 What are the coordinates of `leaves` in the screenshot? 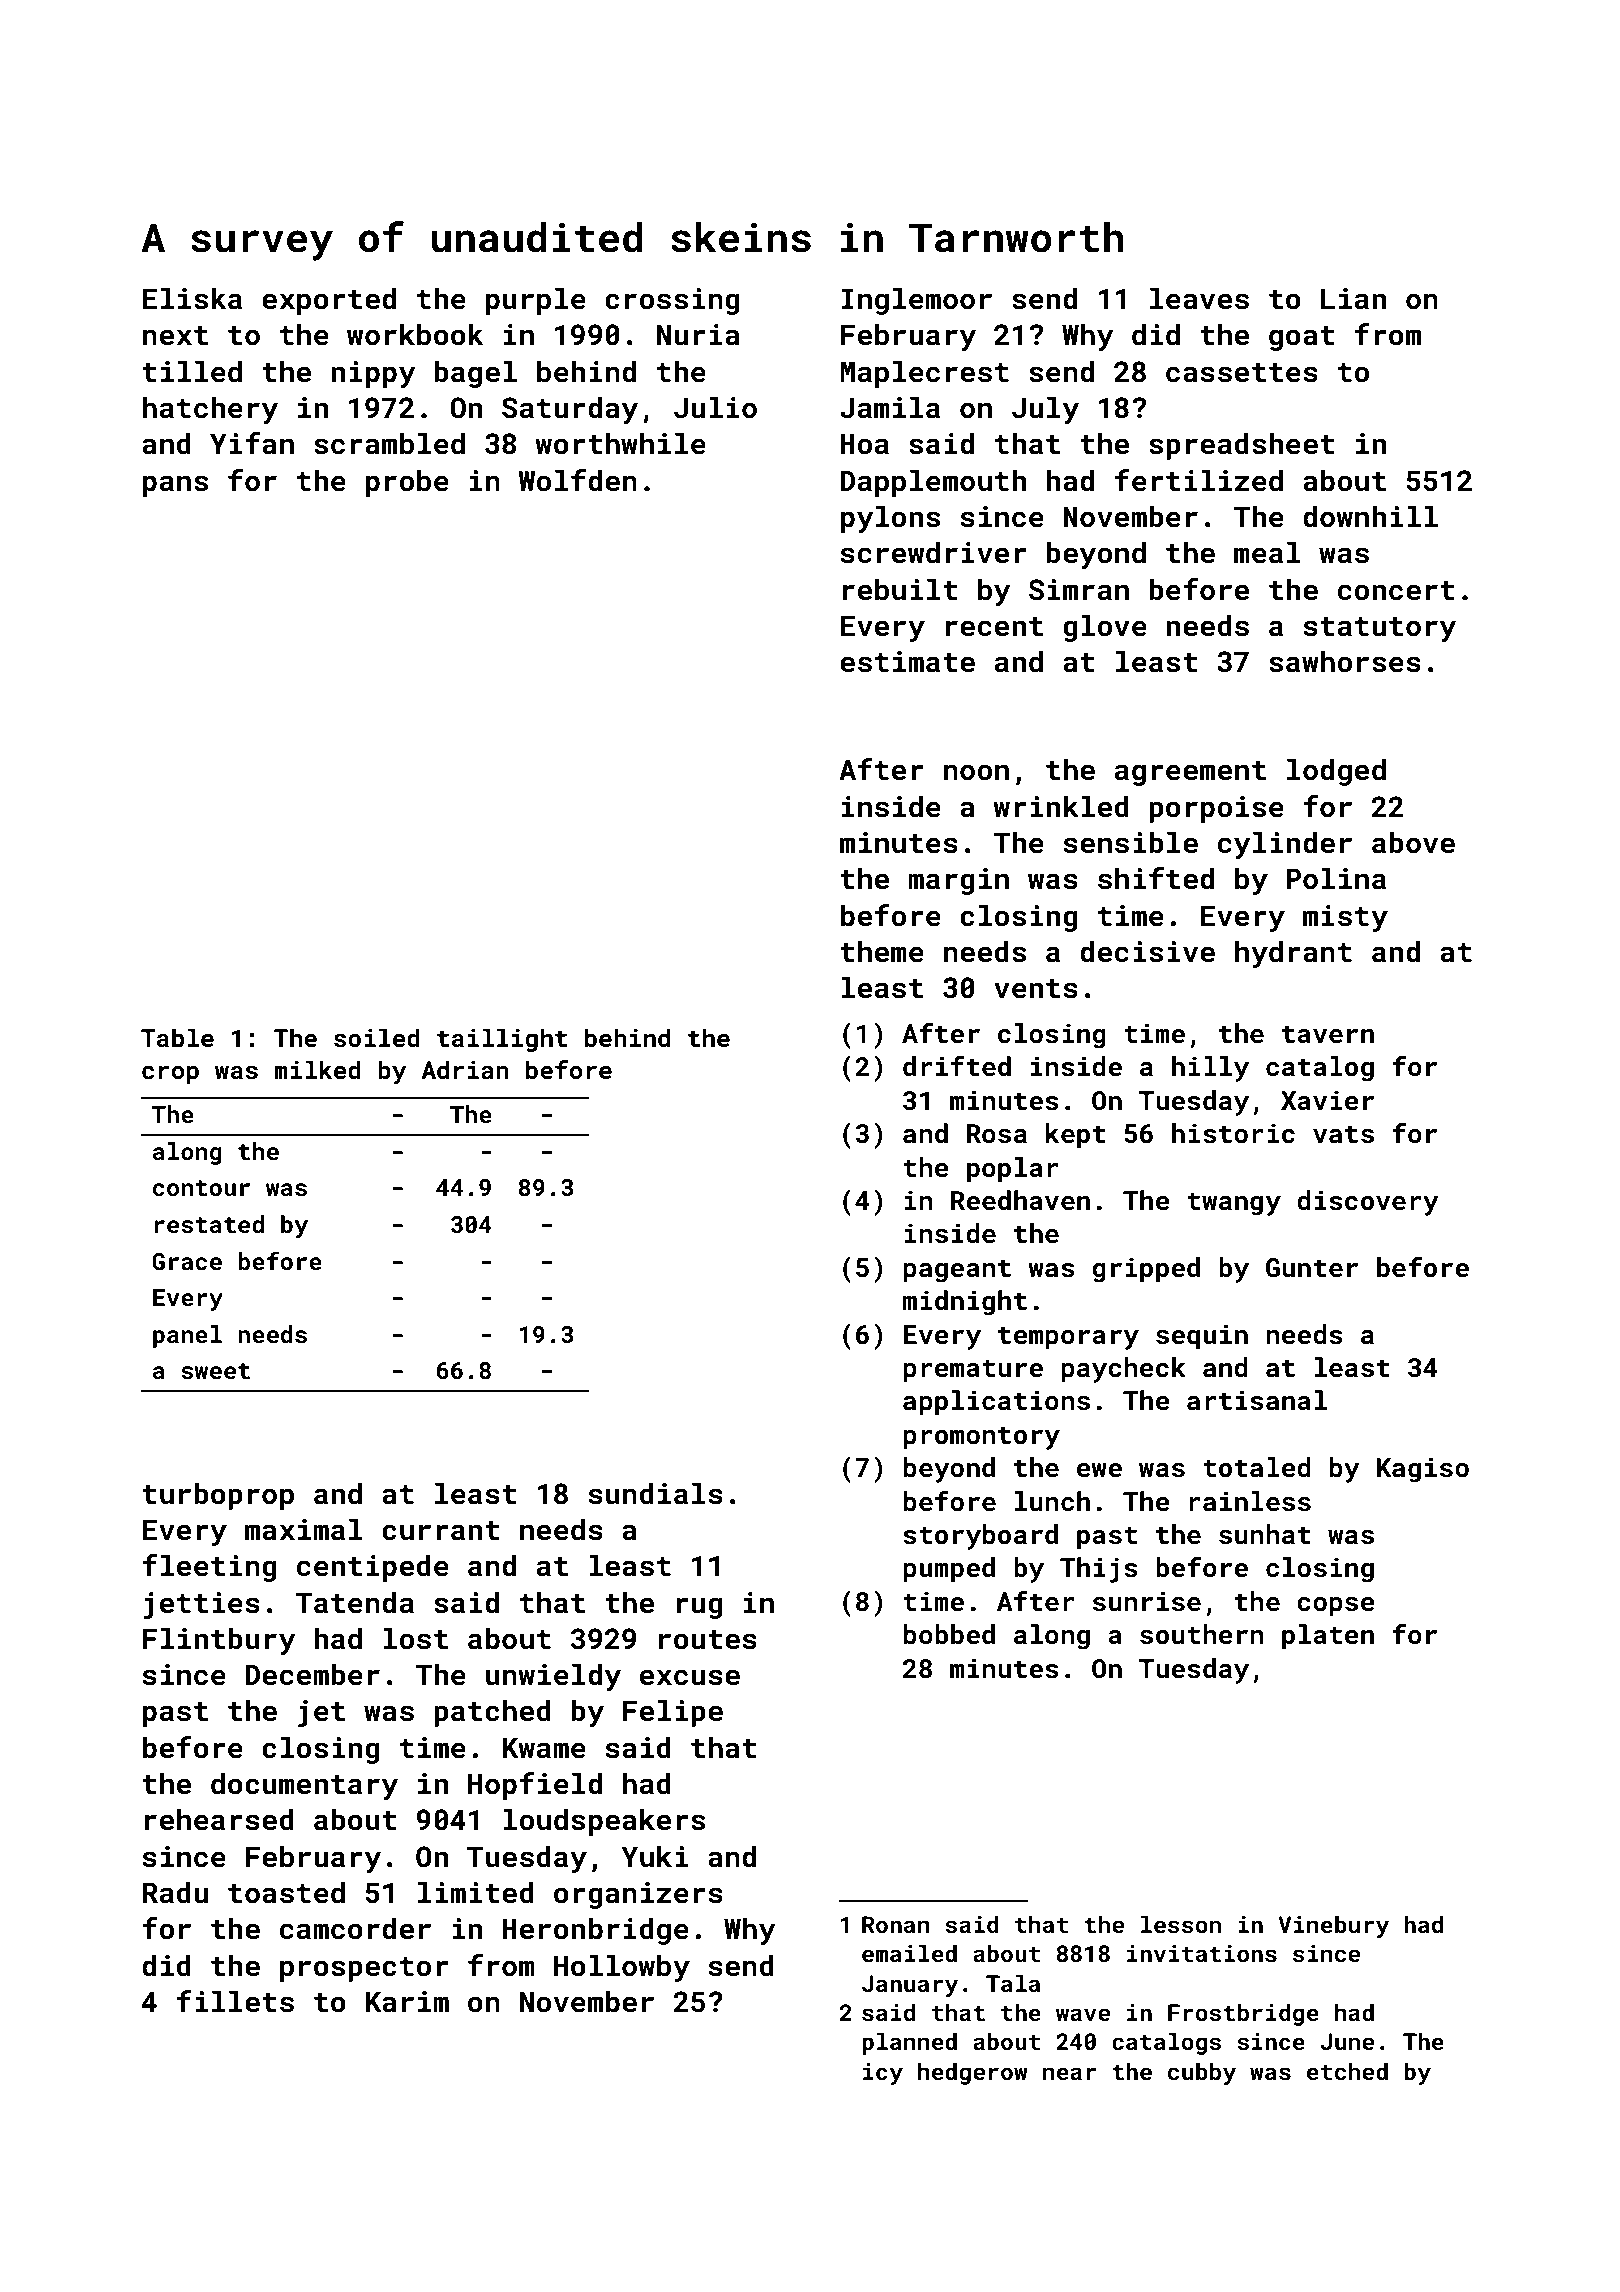 It's located at (1199, 298).
